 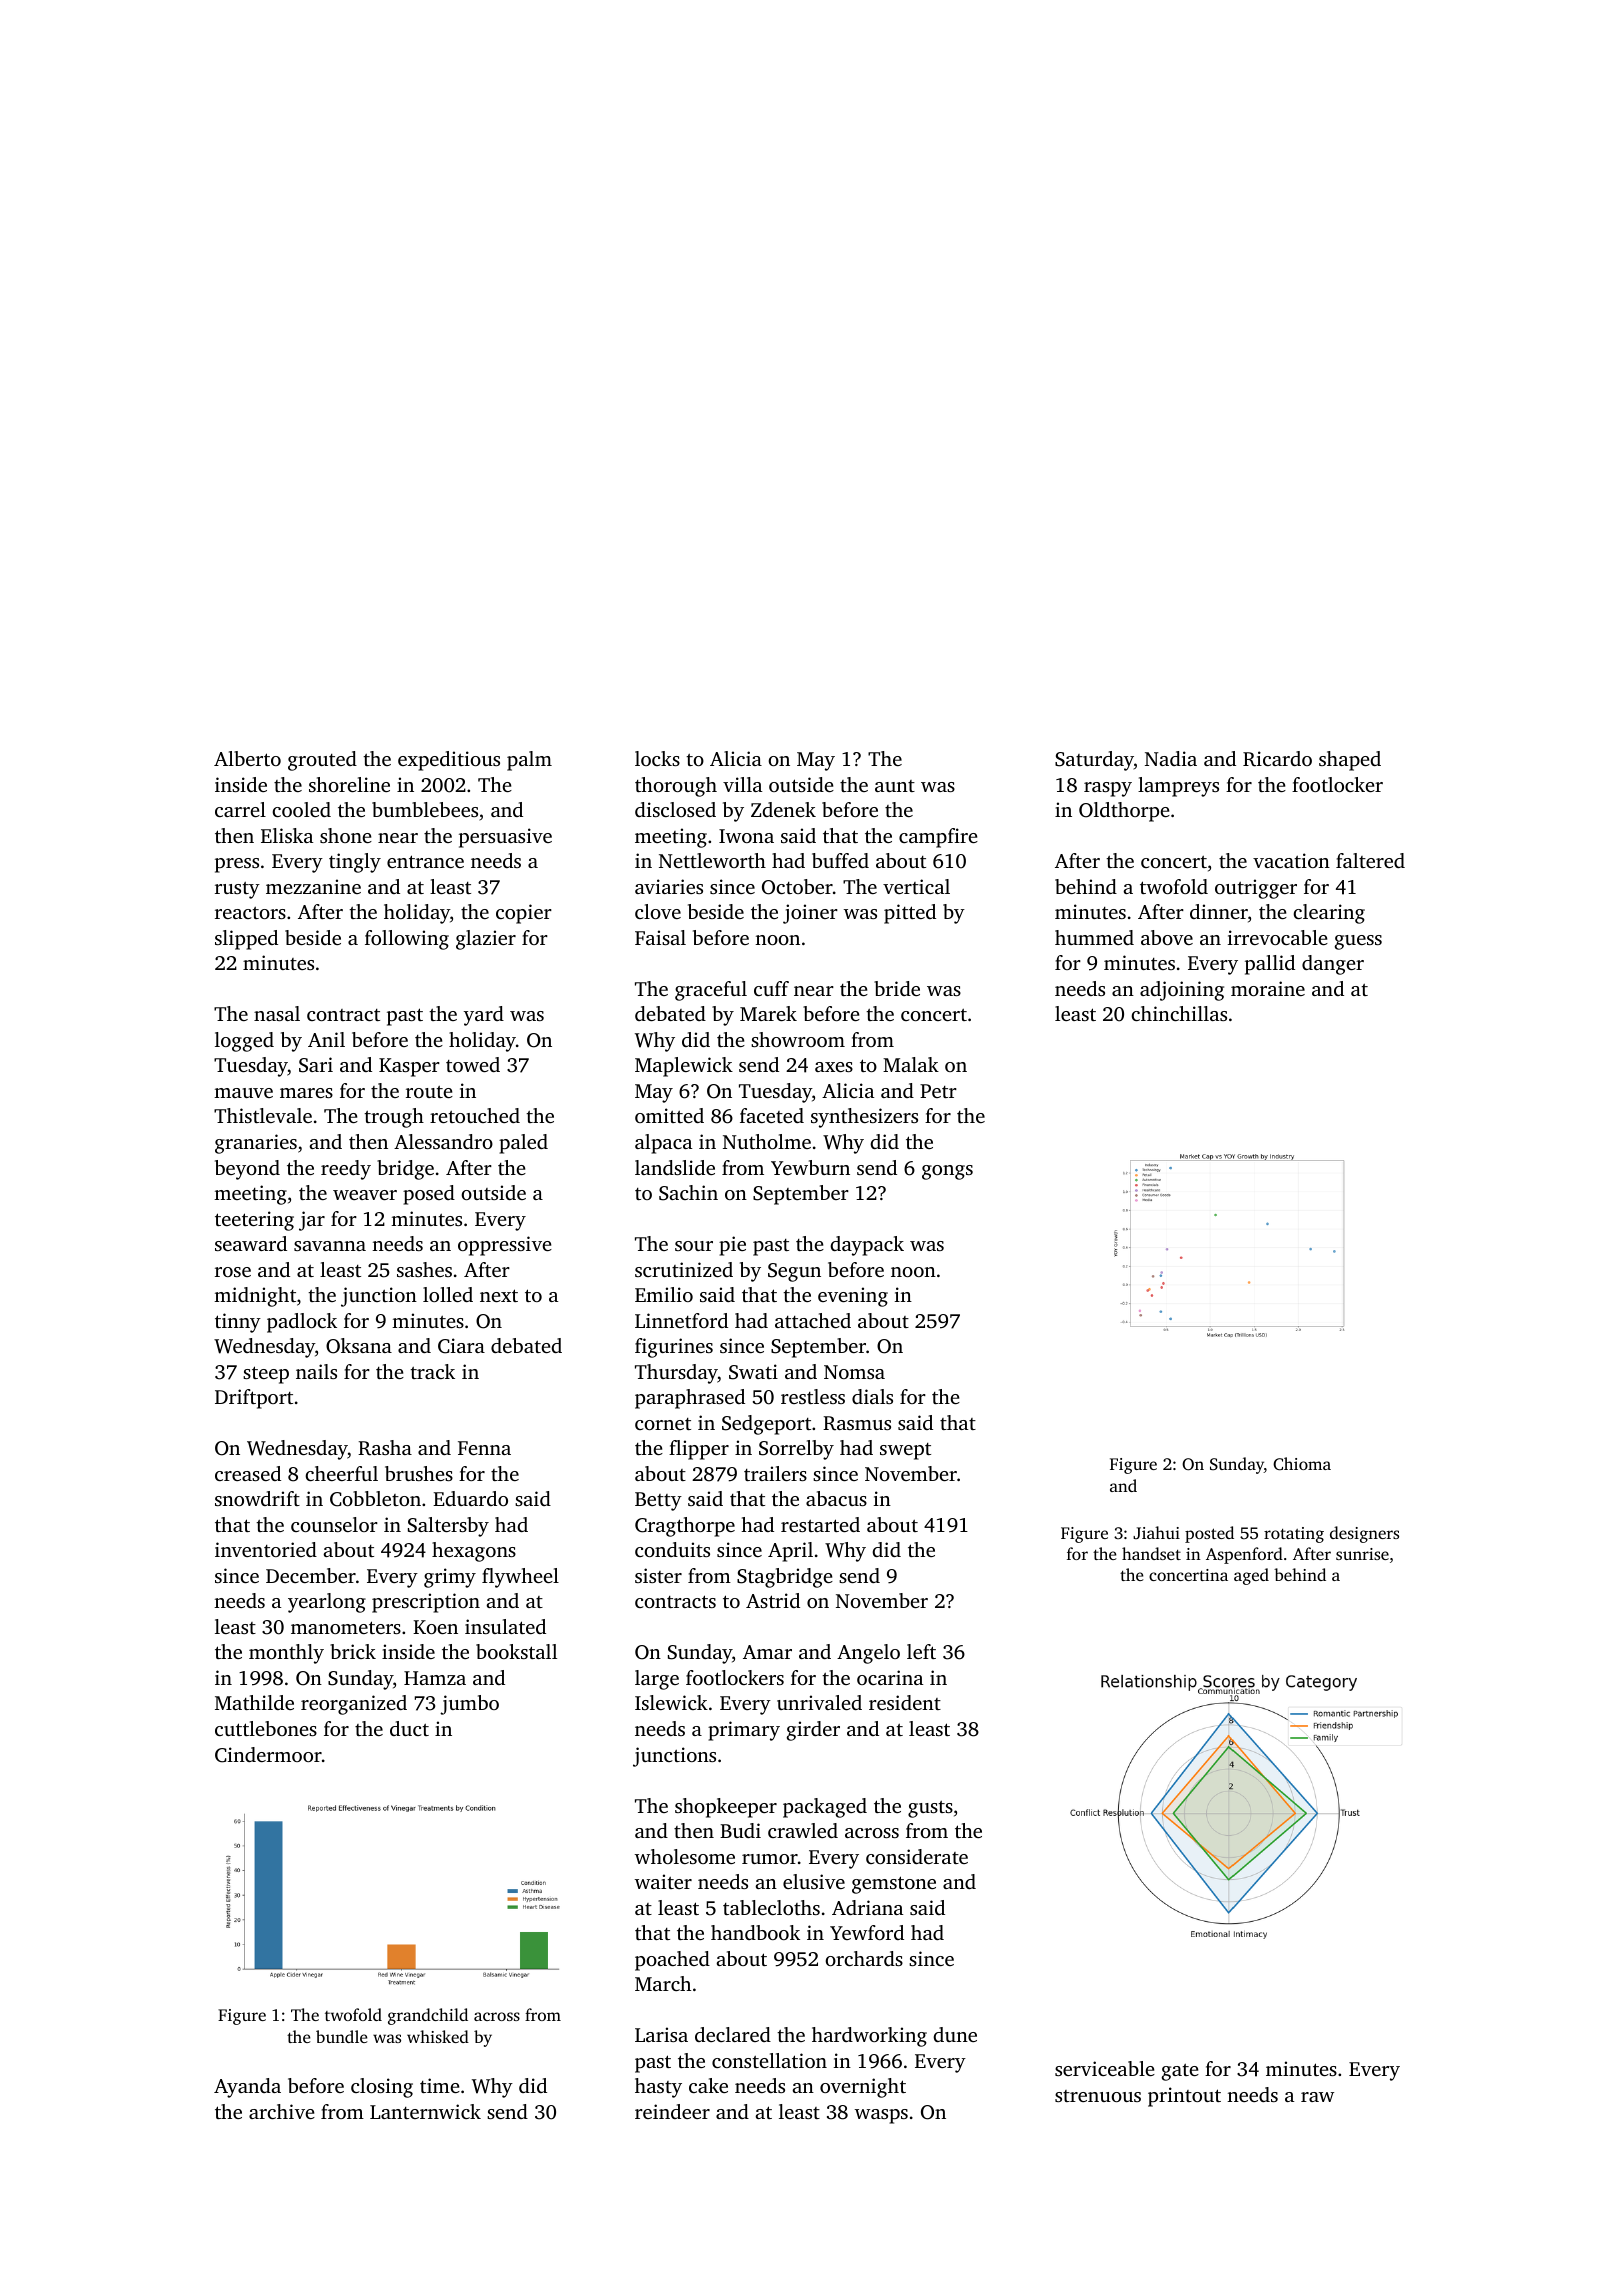 I want to click on tablecloths, so click(x=771, y=1907).
